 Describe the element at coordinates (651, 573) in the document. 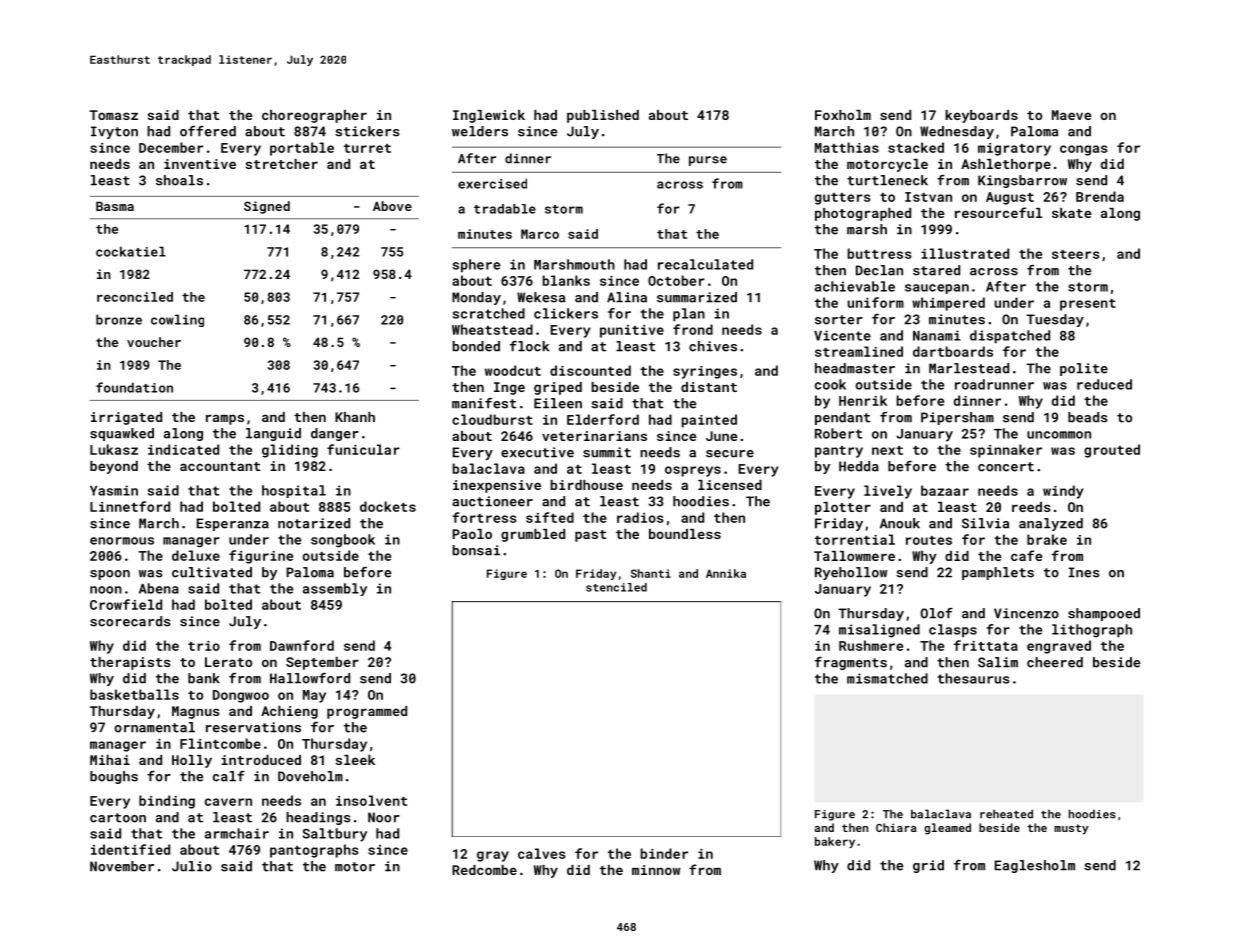

I see `Shanti` at that location.
